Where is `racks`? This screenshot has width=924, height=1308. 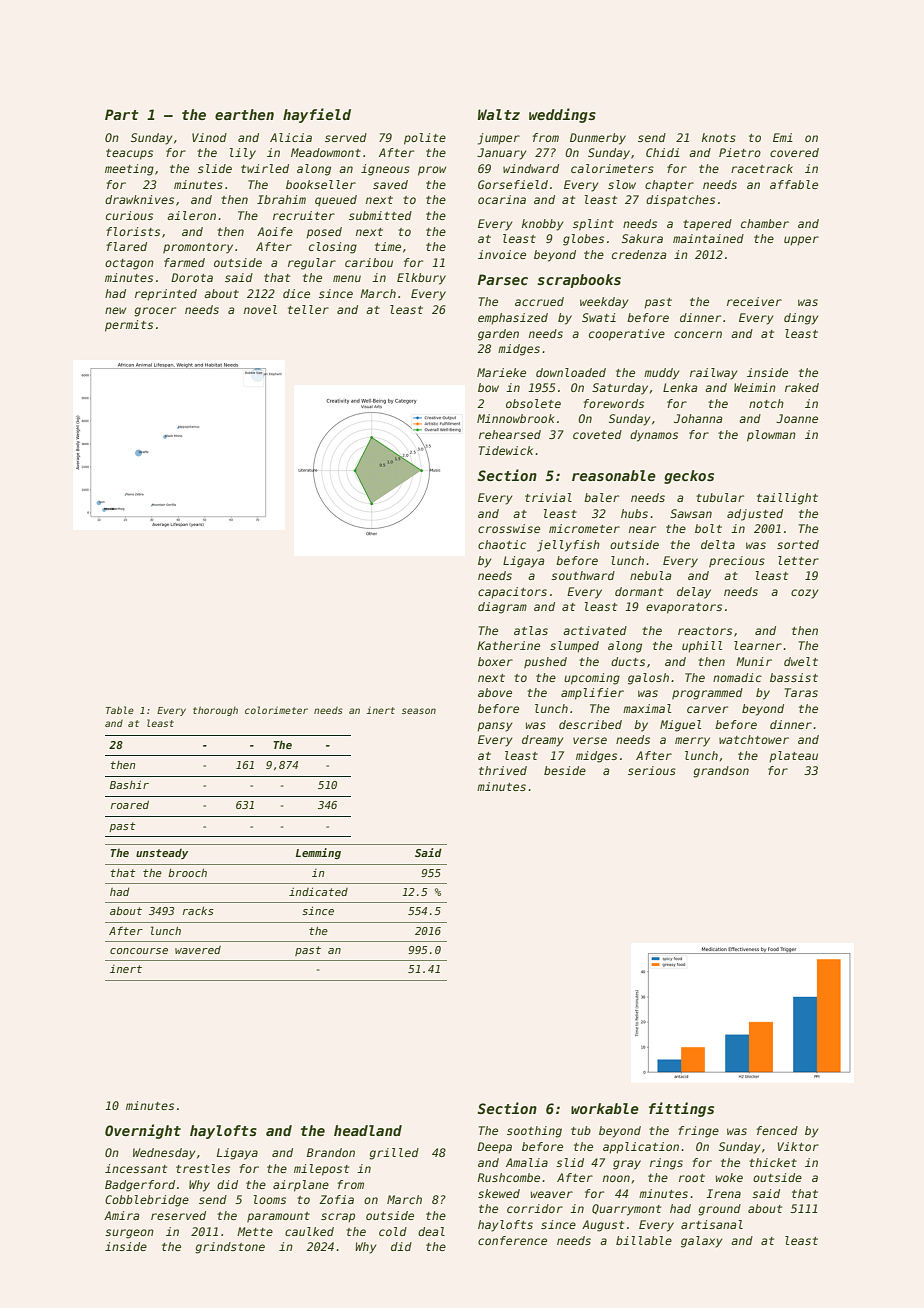
racks is located at coordinates (198, 910).
